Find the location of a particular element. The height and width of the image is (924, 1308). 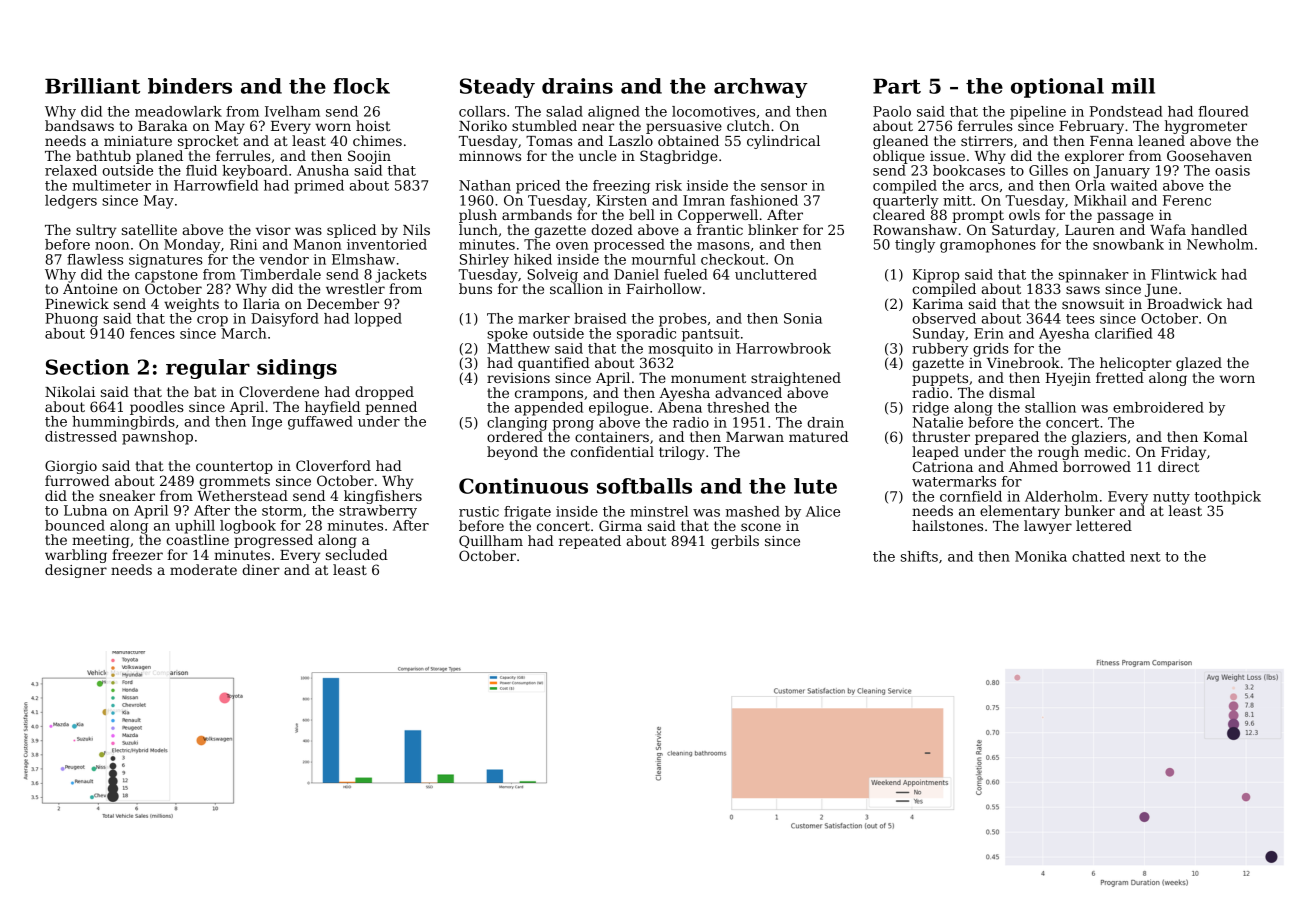

containers is located at coordinates (612, 437).
